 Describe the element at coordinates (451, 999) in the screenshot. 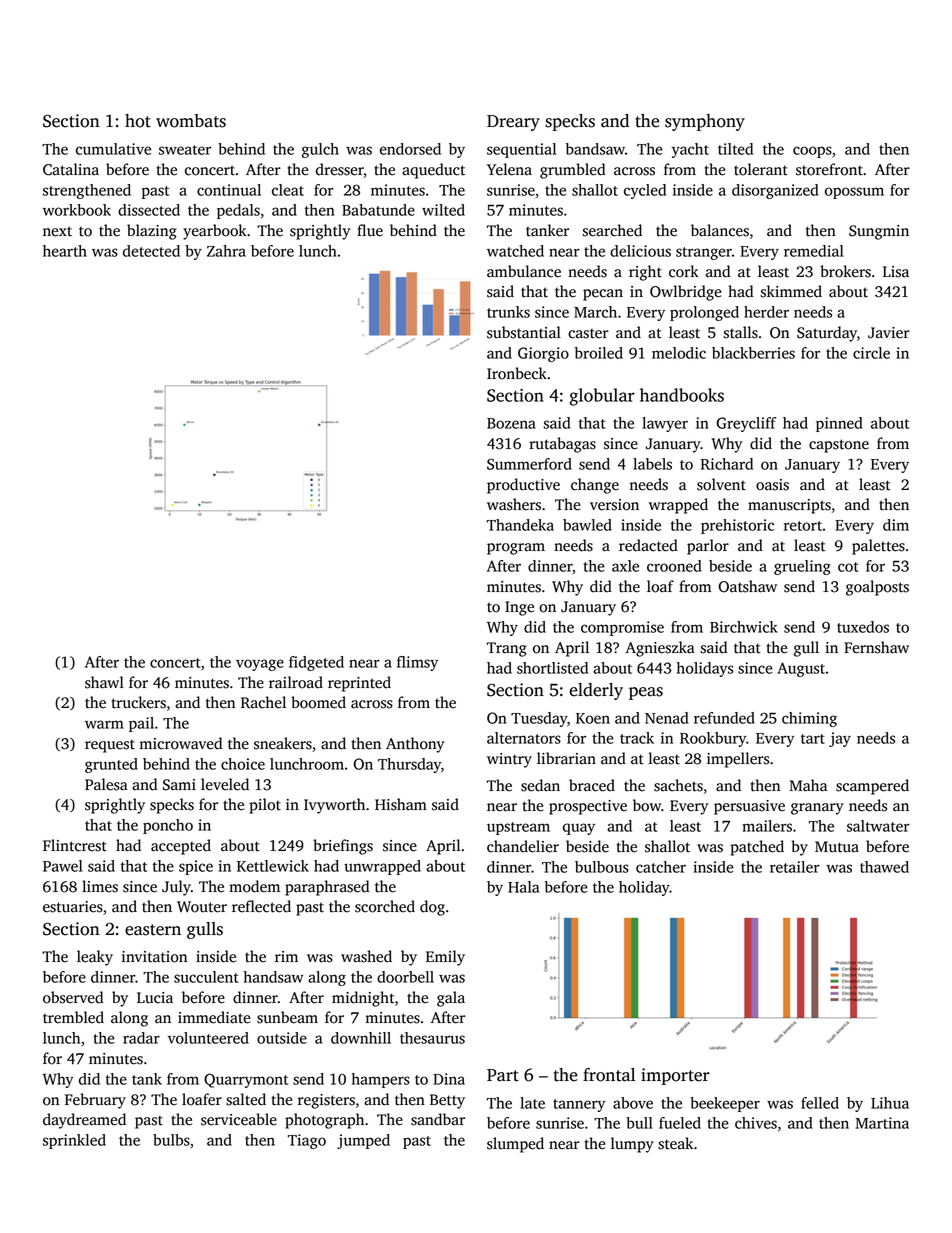

I see `gala` at that location.
